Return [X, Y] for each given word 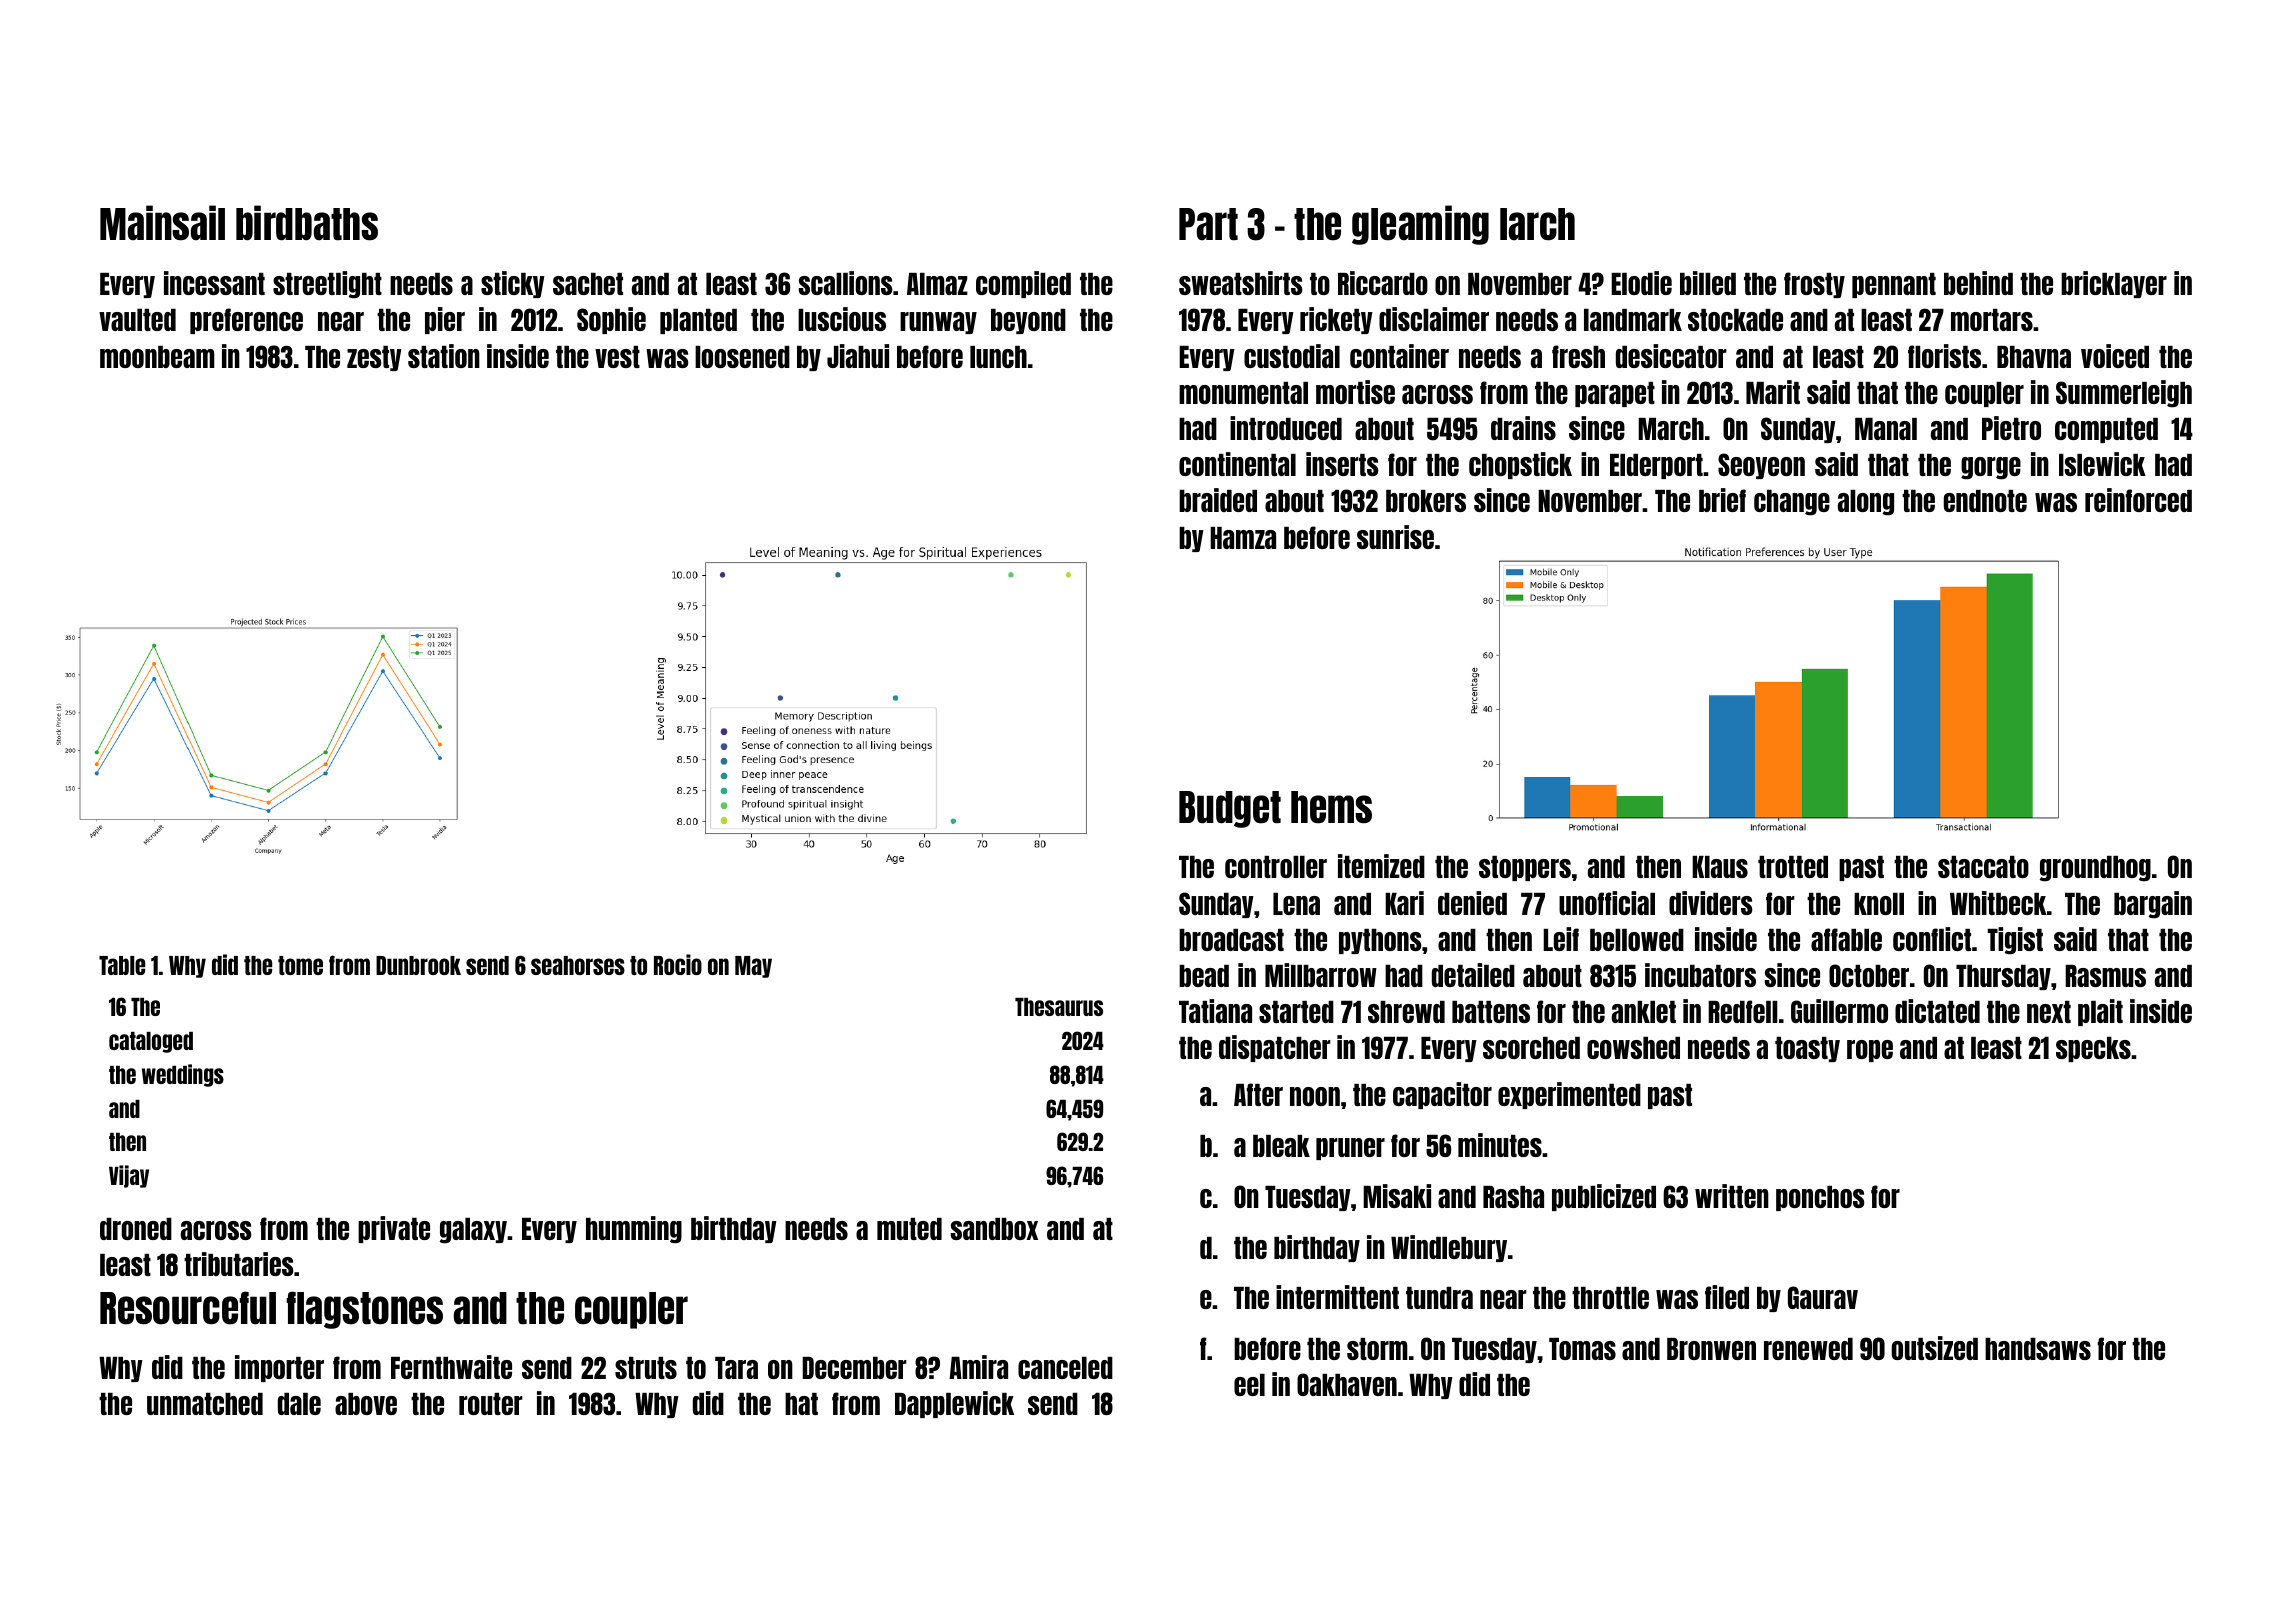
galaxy [473, 1231]
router [491, 1404]
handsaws [2038, 1349]
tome [300, 965]
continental [1237, 464]
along [1866, 503]
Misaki [1397, 1196]
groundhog [2095, 869]
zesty [374, 358]
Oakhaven [1347, 1384]
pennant [1894, 285]
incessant [214, 283]
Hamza [1243, 538]
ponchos [1820, 1198]
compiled [1023, 284]
